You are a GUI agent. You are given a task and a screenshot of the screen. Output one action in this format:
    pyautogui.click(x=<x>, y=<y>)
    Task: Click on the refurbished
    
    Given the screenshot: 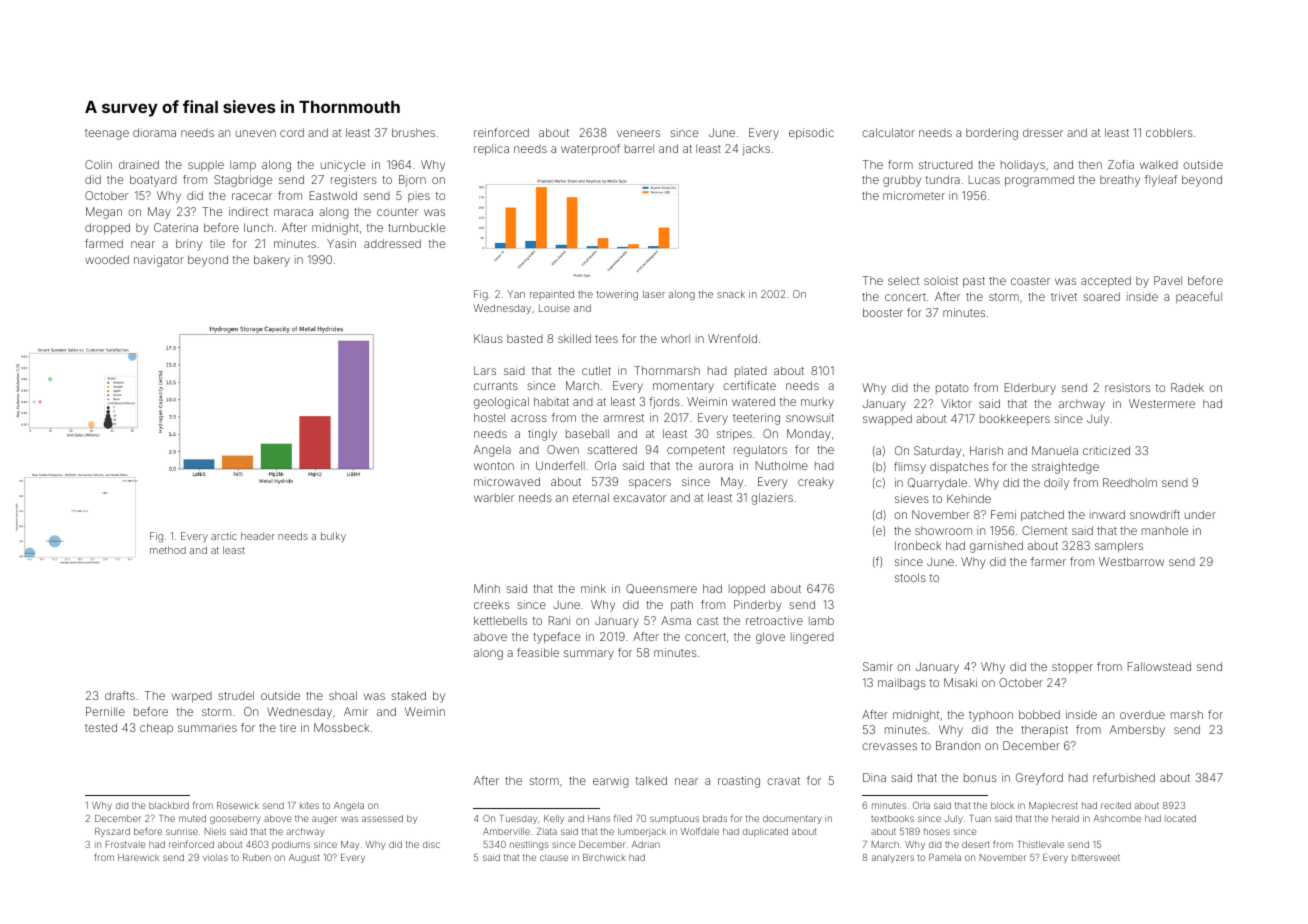 What is the action you would take?
    pyautogui.click(x=1124, y=777)
